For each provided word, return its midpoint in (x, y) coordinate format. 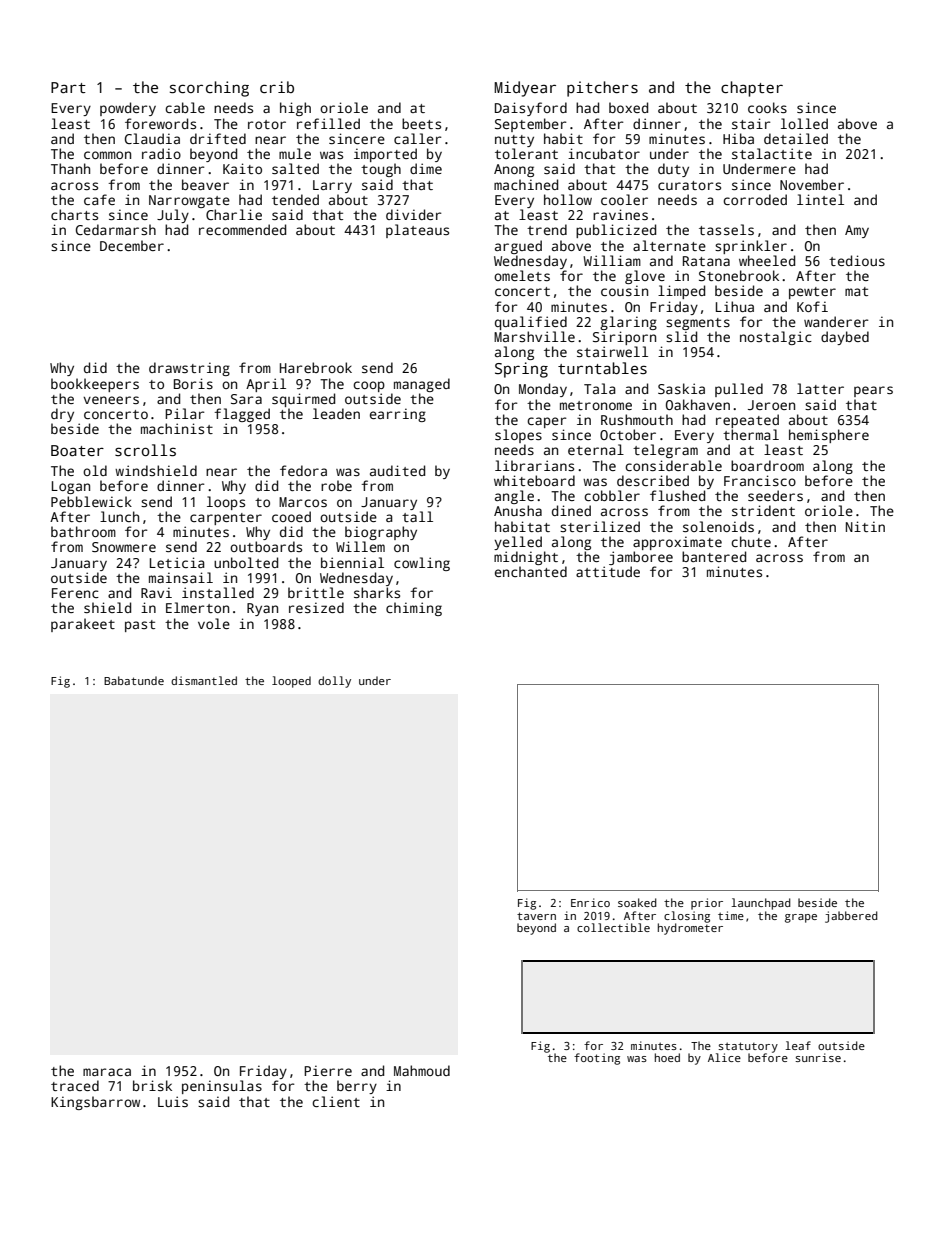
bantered (714, 556)
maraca (107, 1072)
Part (68, 87)
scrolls (145, 450)
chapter (752, 89)
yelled (518, 543)
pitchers (602, 89)
